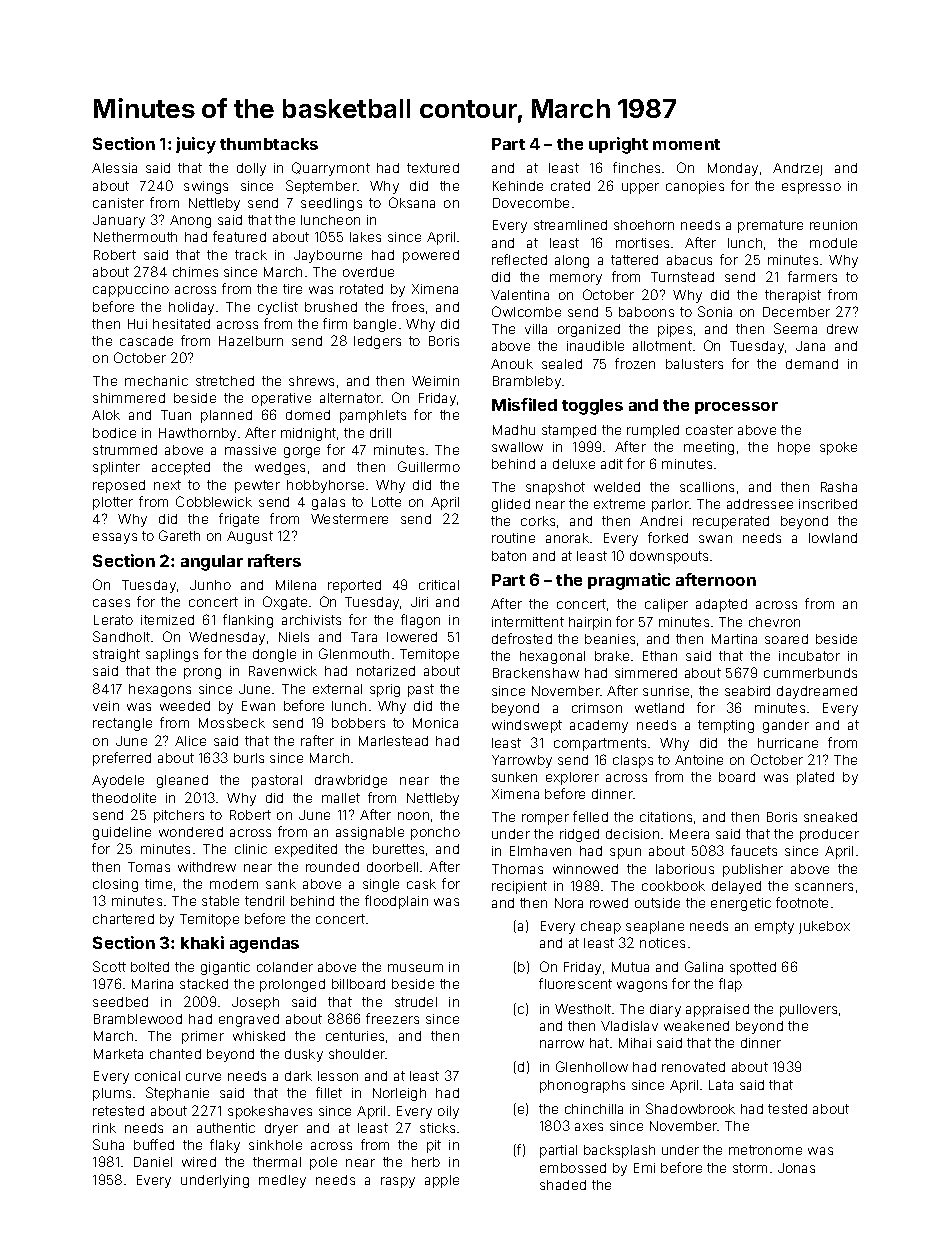 This screenshot has height=1233, width=952. Describe the element at coordinates (824, 887) in the screenshot. I see `scanners` at that location.
